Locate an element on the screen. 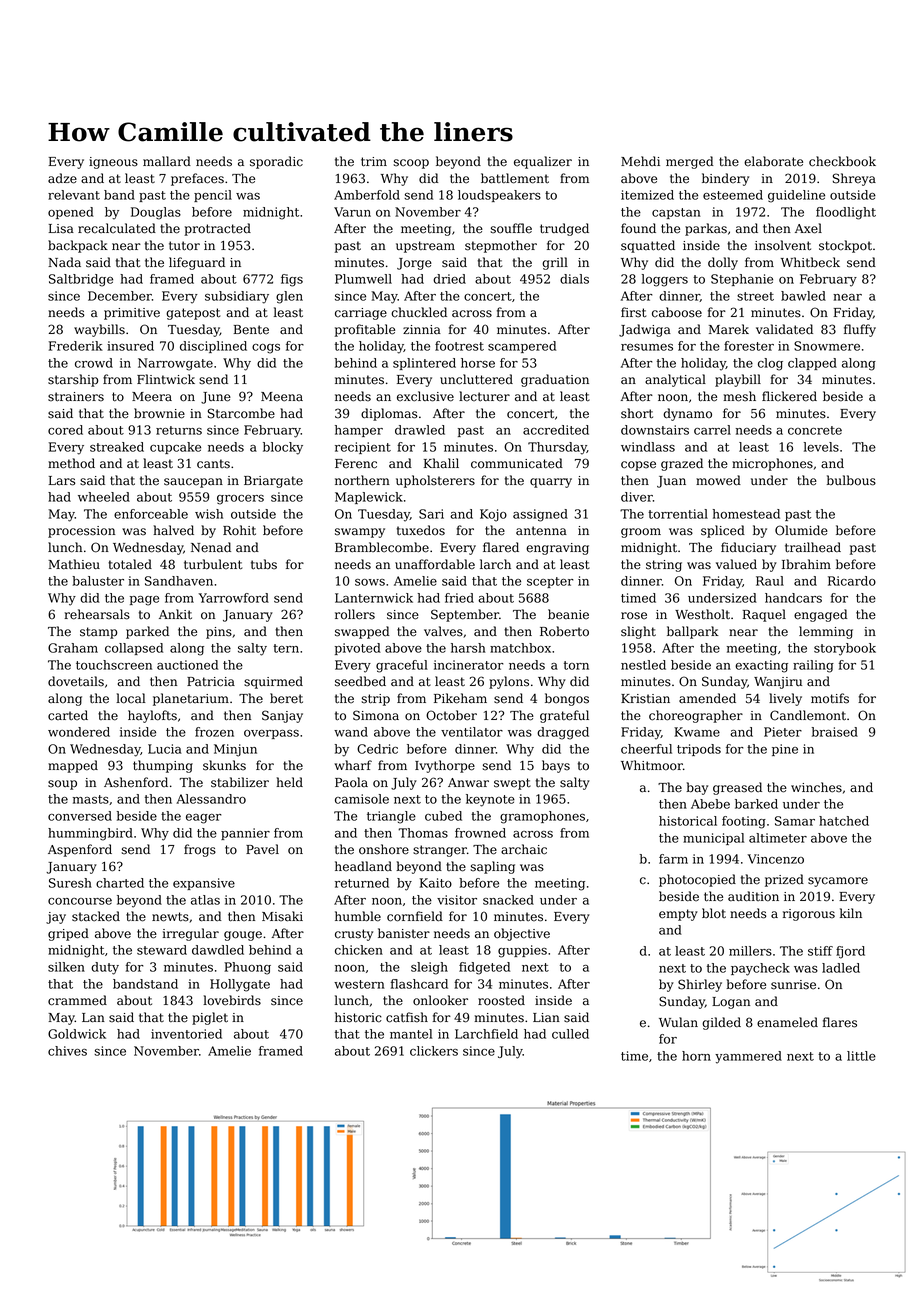 The image size is (924, 1308). protracted is located at coordinates (217, 229).
